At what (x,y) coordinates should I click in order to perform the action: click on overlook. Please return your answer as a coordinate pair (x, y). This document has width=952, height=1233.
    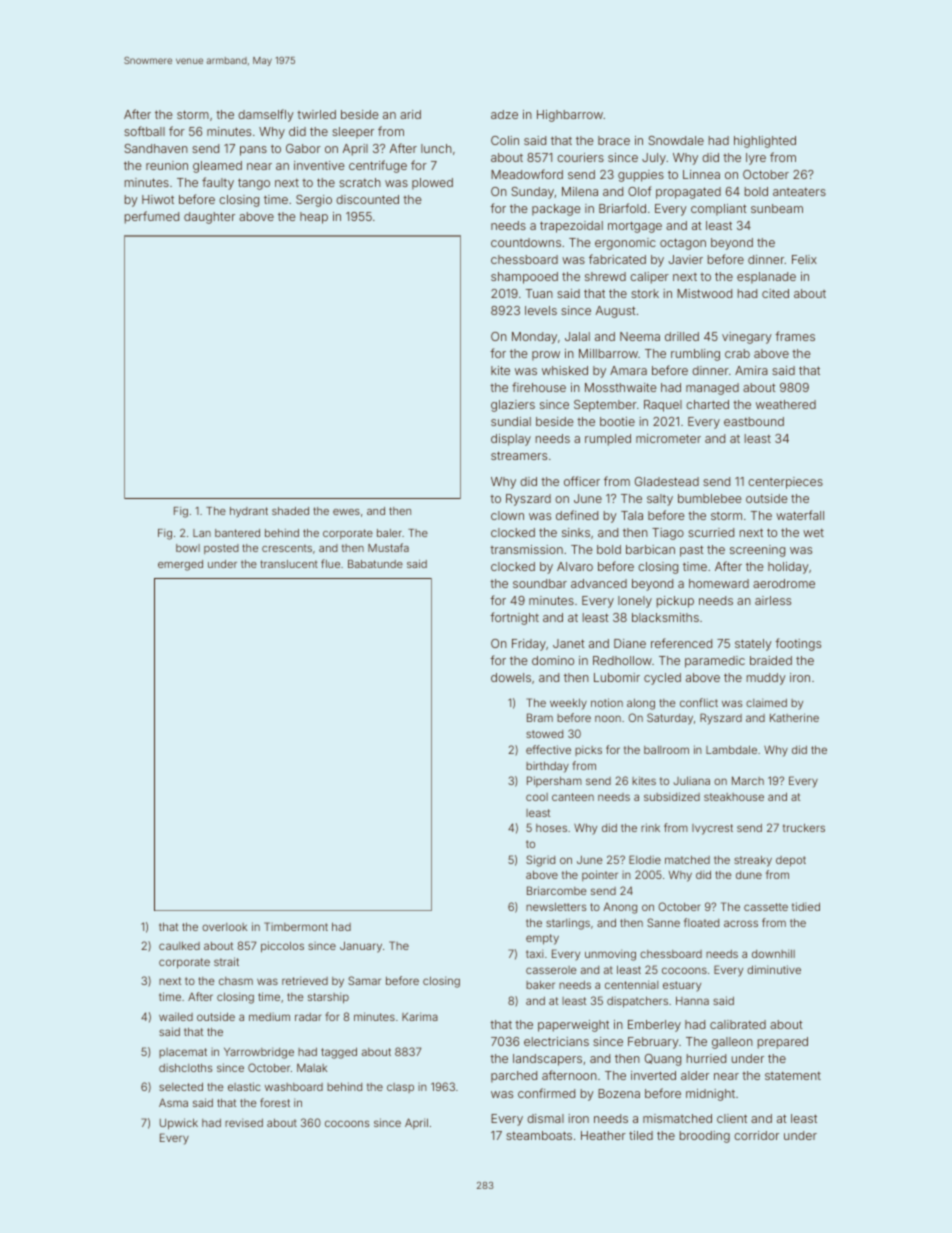
    Looking at the image, I should click on (224, 927).
